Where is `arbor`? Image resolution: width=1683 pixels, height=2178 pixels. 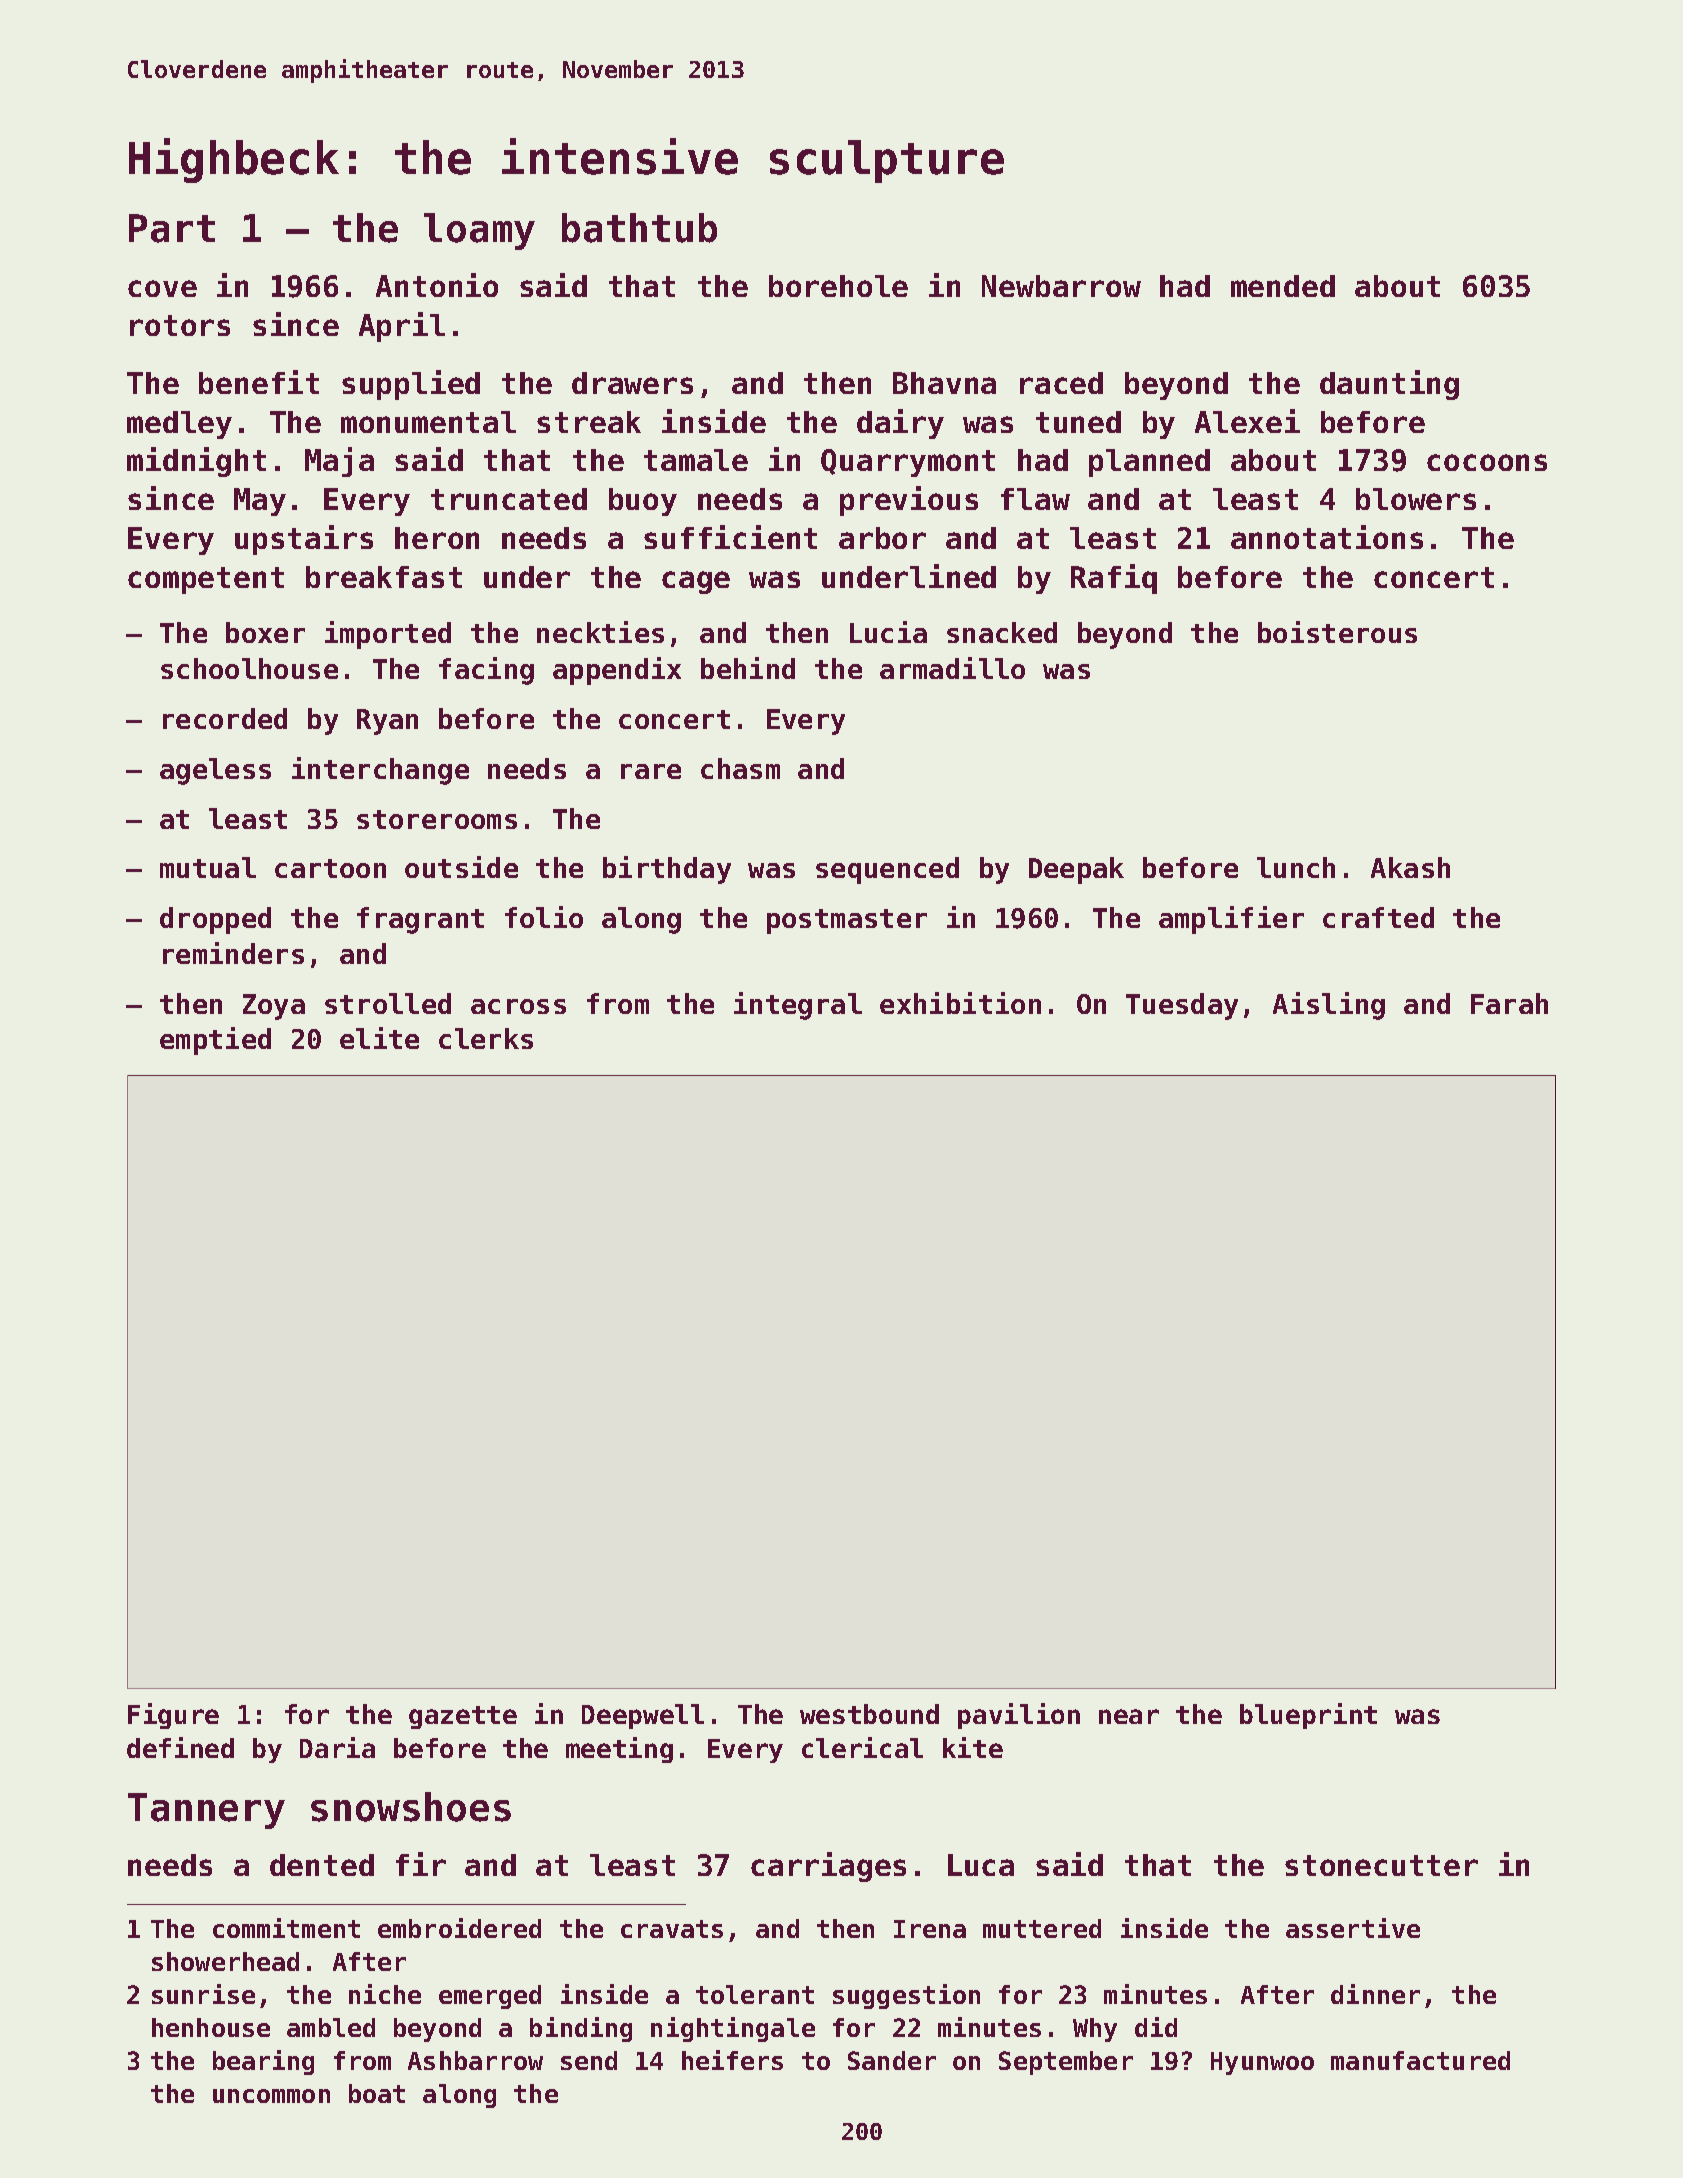
arbor is located at coordinates (882, 538).
